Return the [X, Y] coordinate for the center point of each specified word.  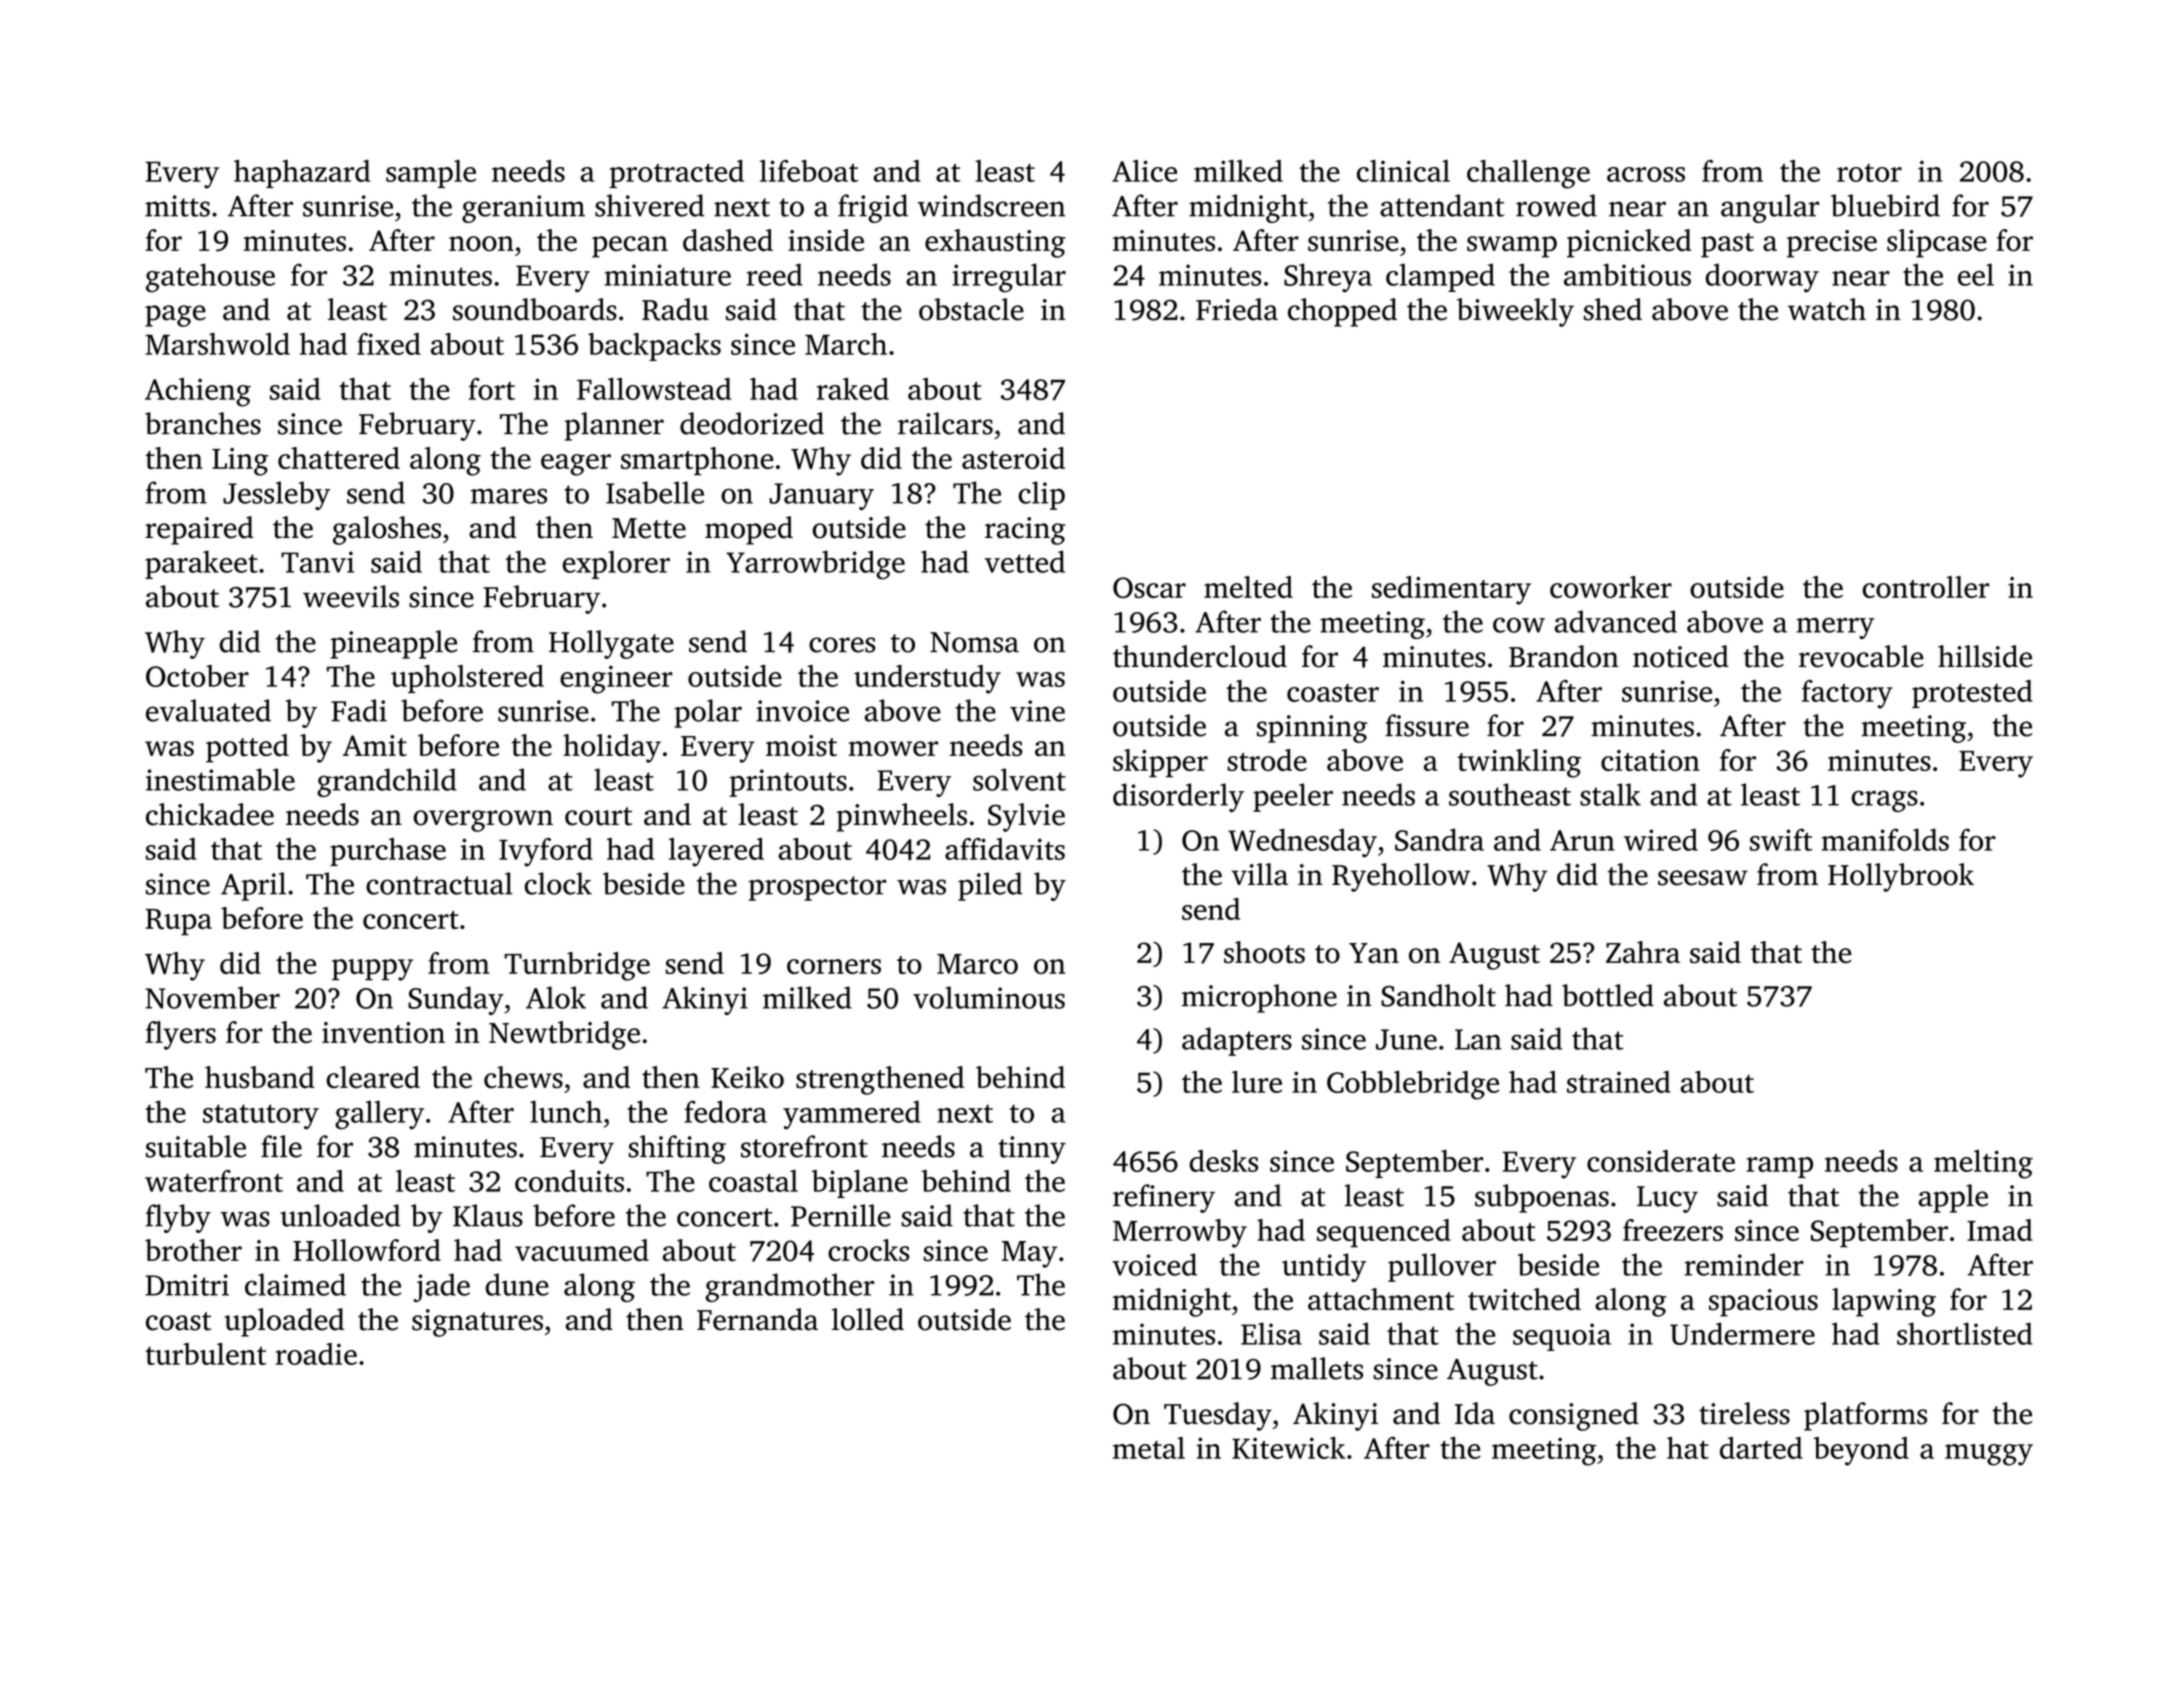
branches [203, 423]
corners [834, 966]
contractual [439, 883]
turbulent [205, 1354]
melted [1248, 587]
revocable [1861, 656]
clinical [1403, 171]
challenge [1528, 174]
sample [431, 174]
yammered [852, 1115]
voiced [1154, 1264]
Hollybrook [1901, 877]
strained [1619, 1082]
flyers [180, 1035]
